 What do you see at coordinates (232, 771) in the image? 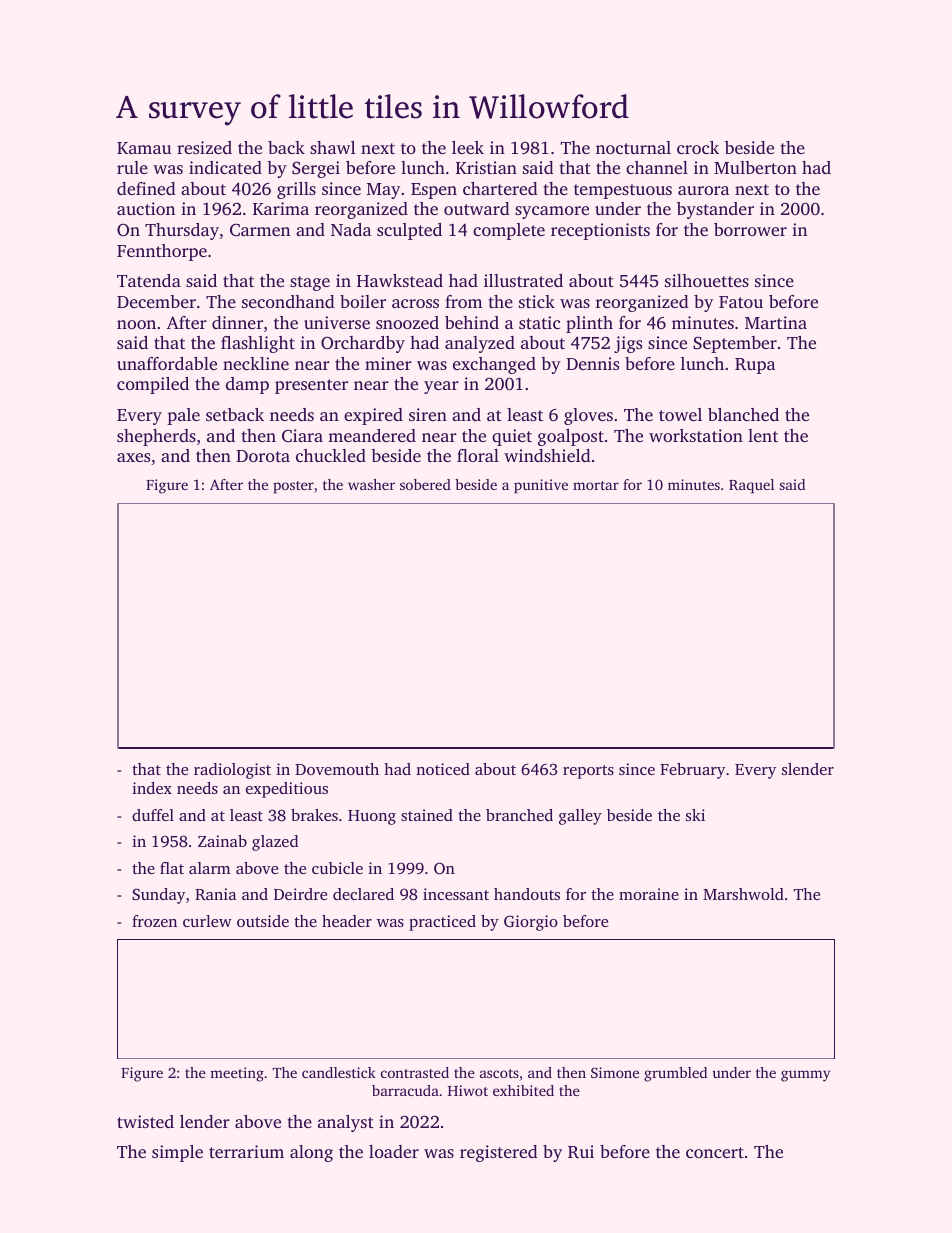
I see `radiologist` at bounding box center [232, 771].
